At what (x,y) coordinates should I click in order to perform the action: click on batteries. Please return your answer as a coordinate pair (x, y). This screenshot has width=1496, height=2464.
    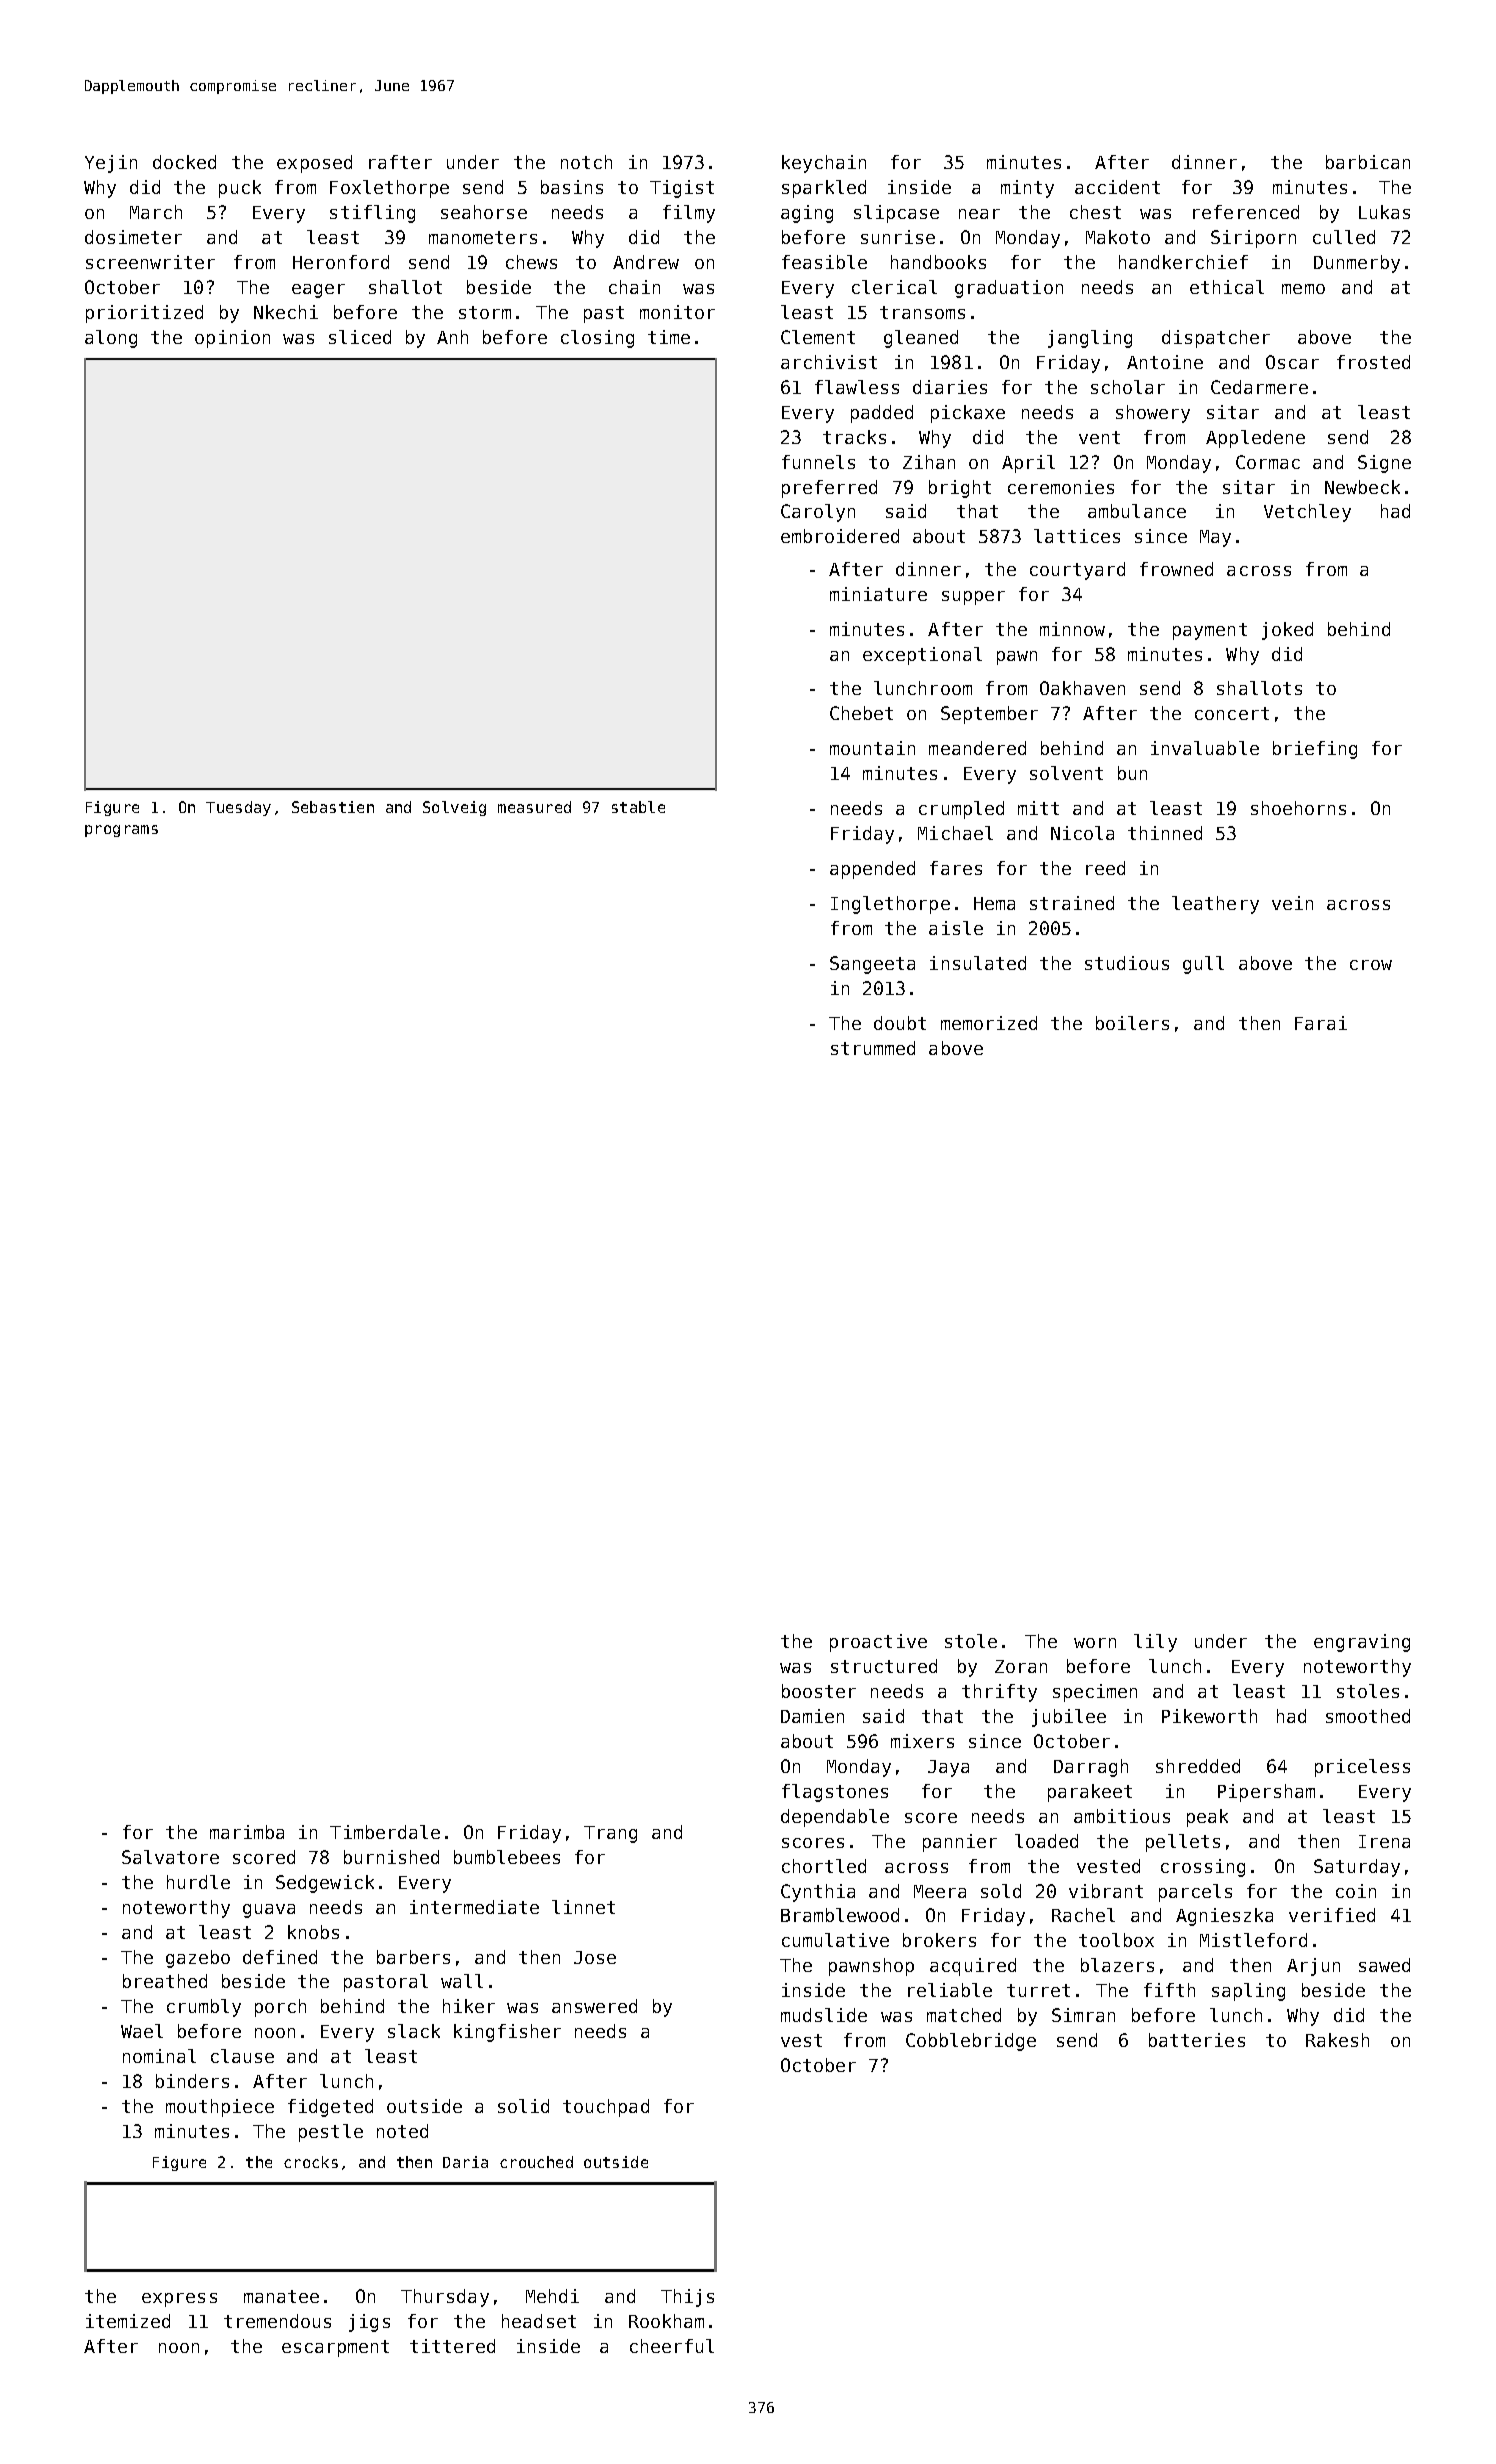
    Looking at the image, I should click on (1197, 2040).
